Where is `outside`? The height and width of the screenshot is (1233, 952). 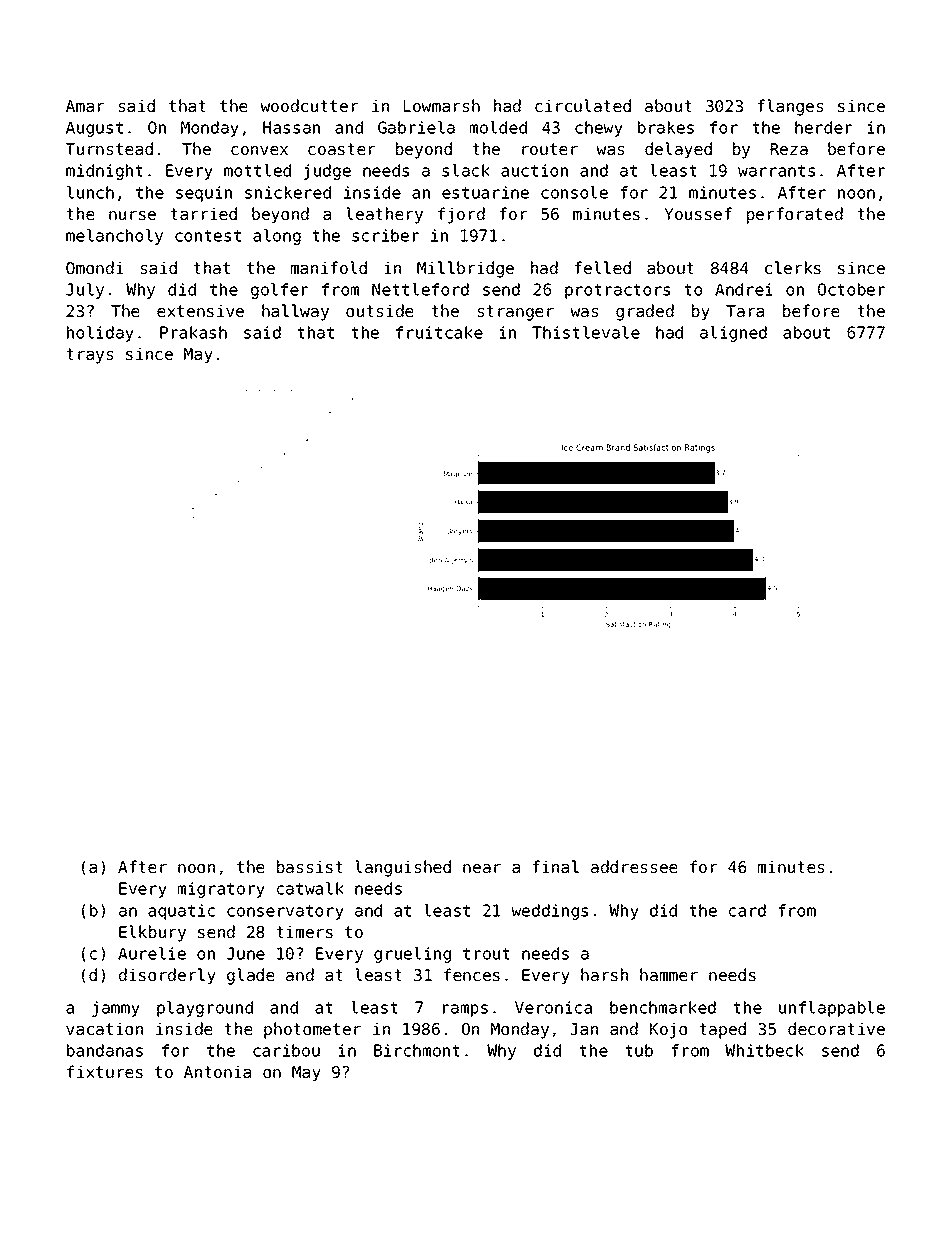 outside is located at coordinates (380, 310).
